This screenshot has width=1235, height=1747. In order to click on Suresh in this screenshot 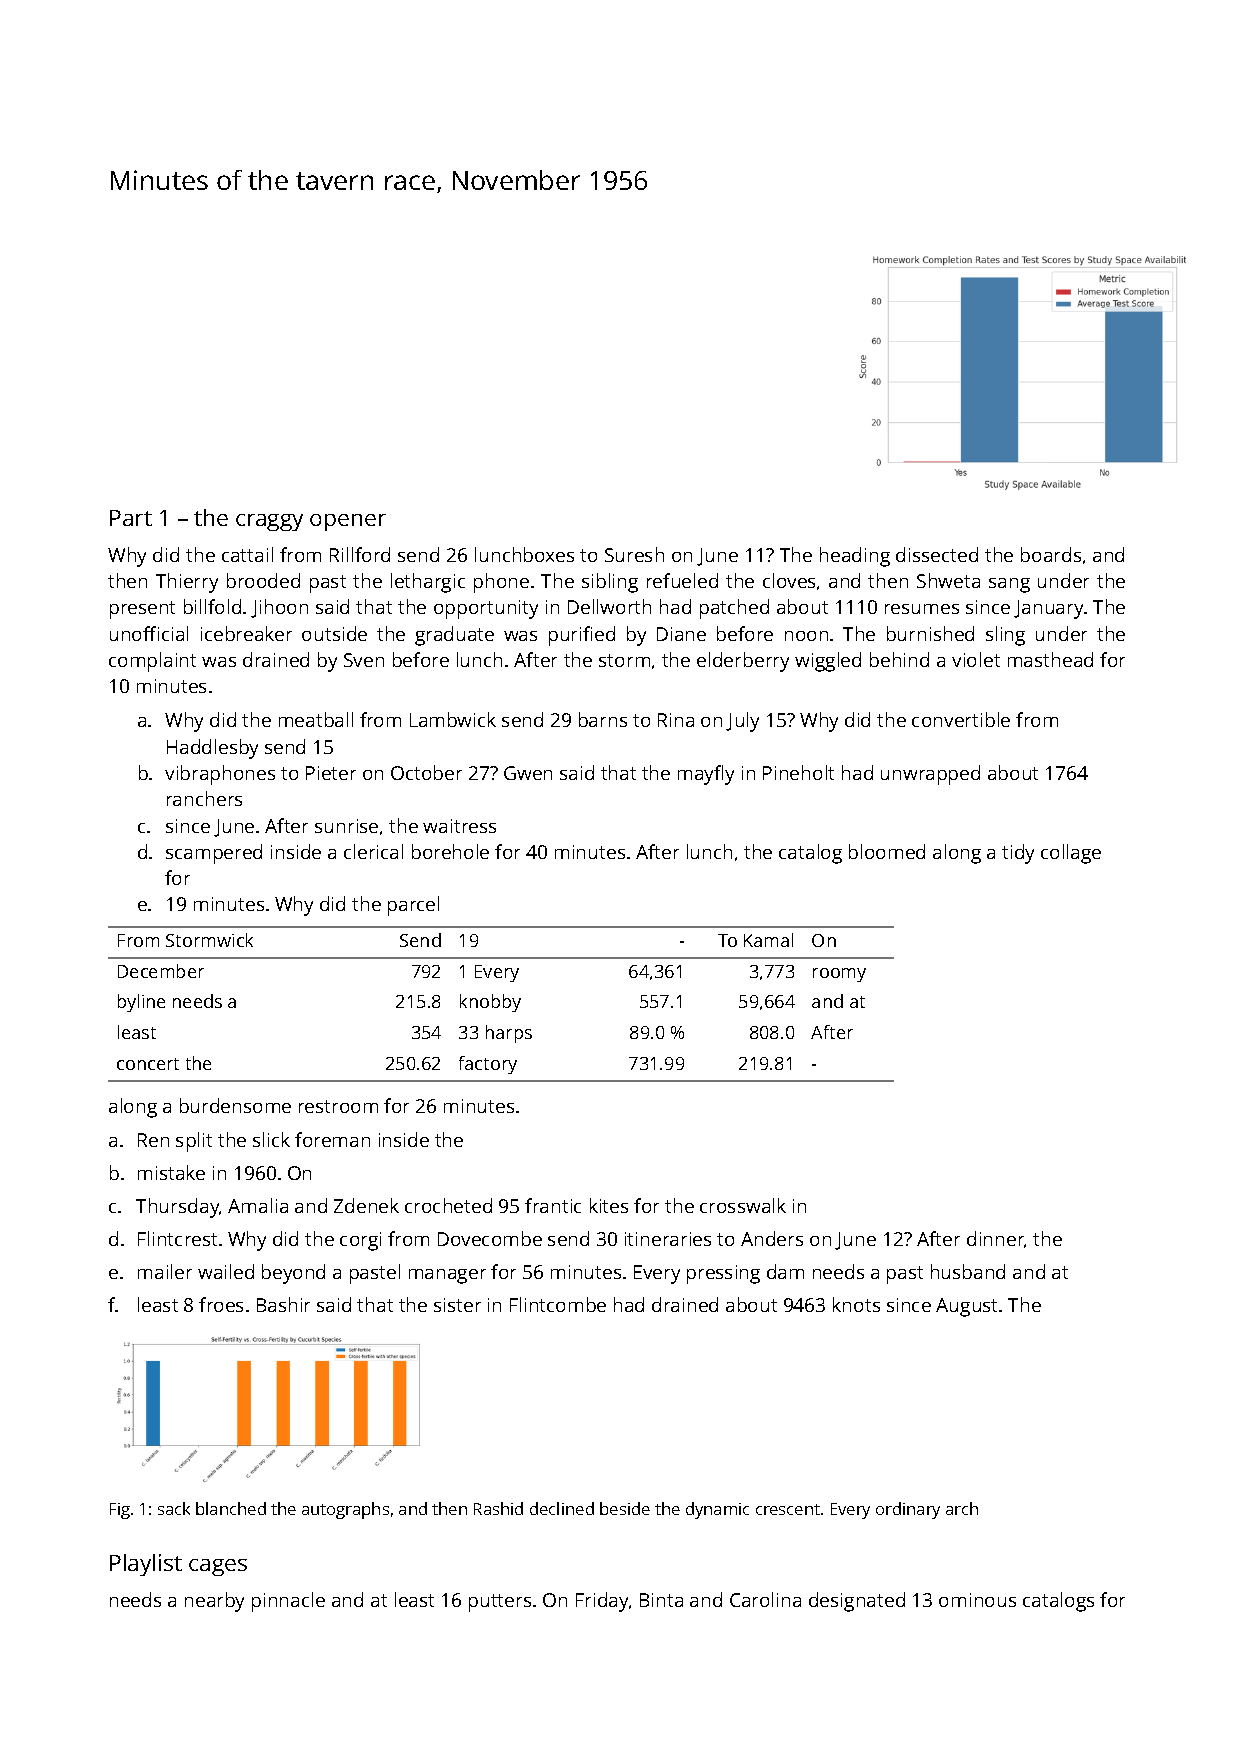, I will do `click(634, 554)`.
